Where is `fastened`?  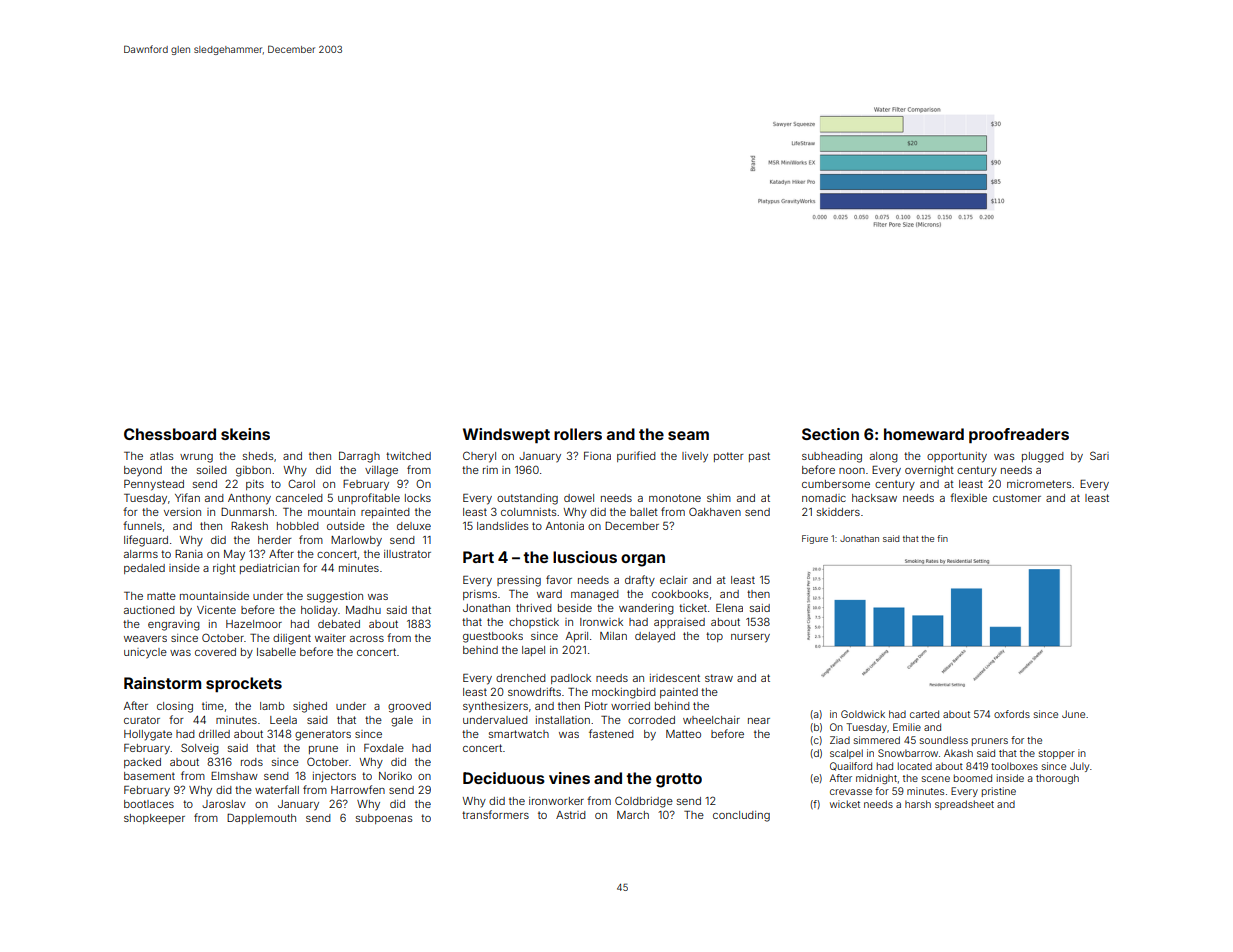
fastened is located at coordinates (611, 733).
